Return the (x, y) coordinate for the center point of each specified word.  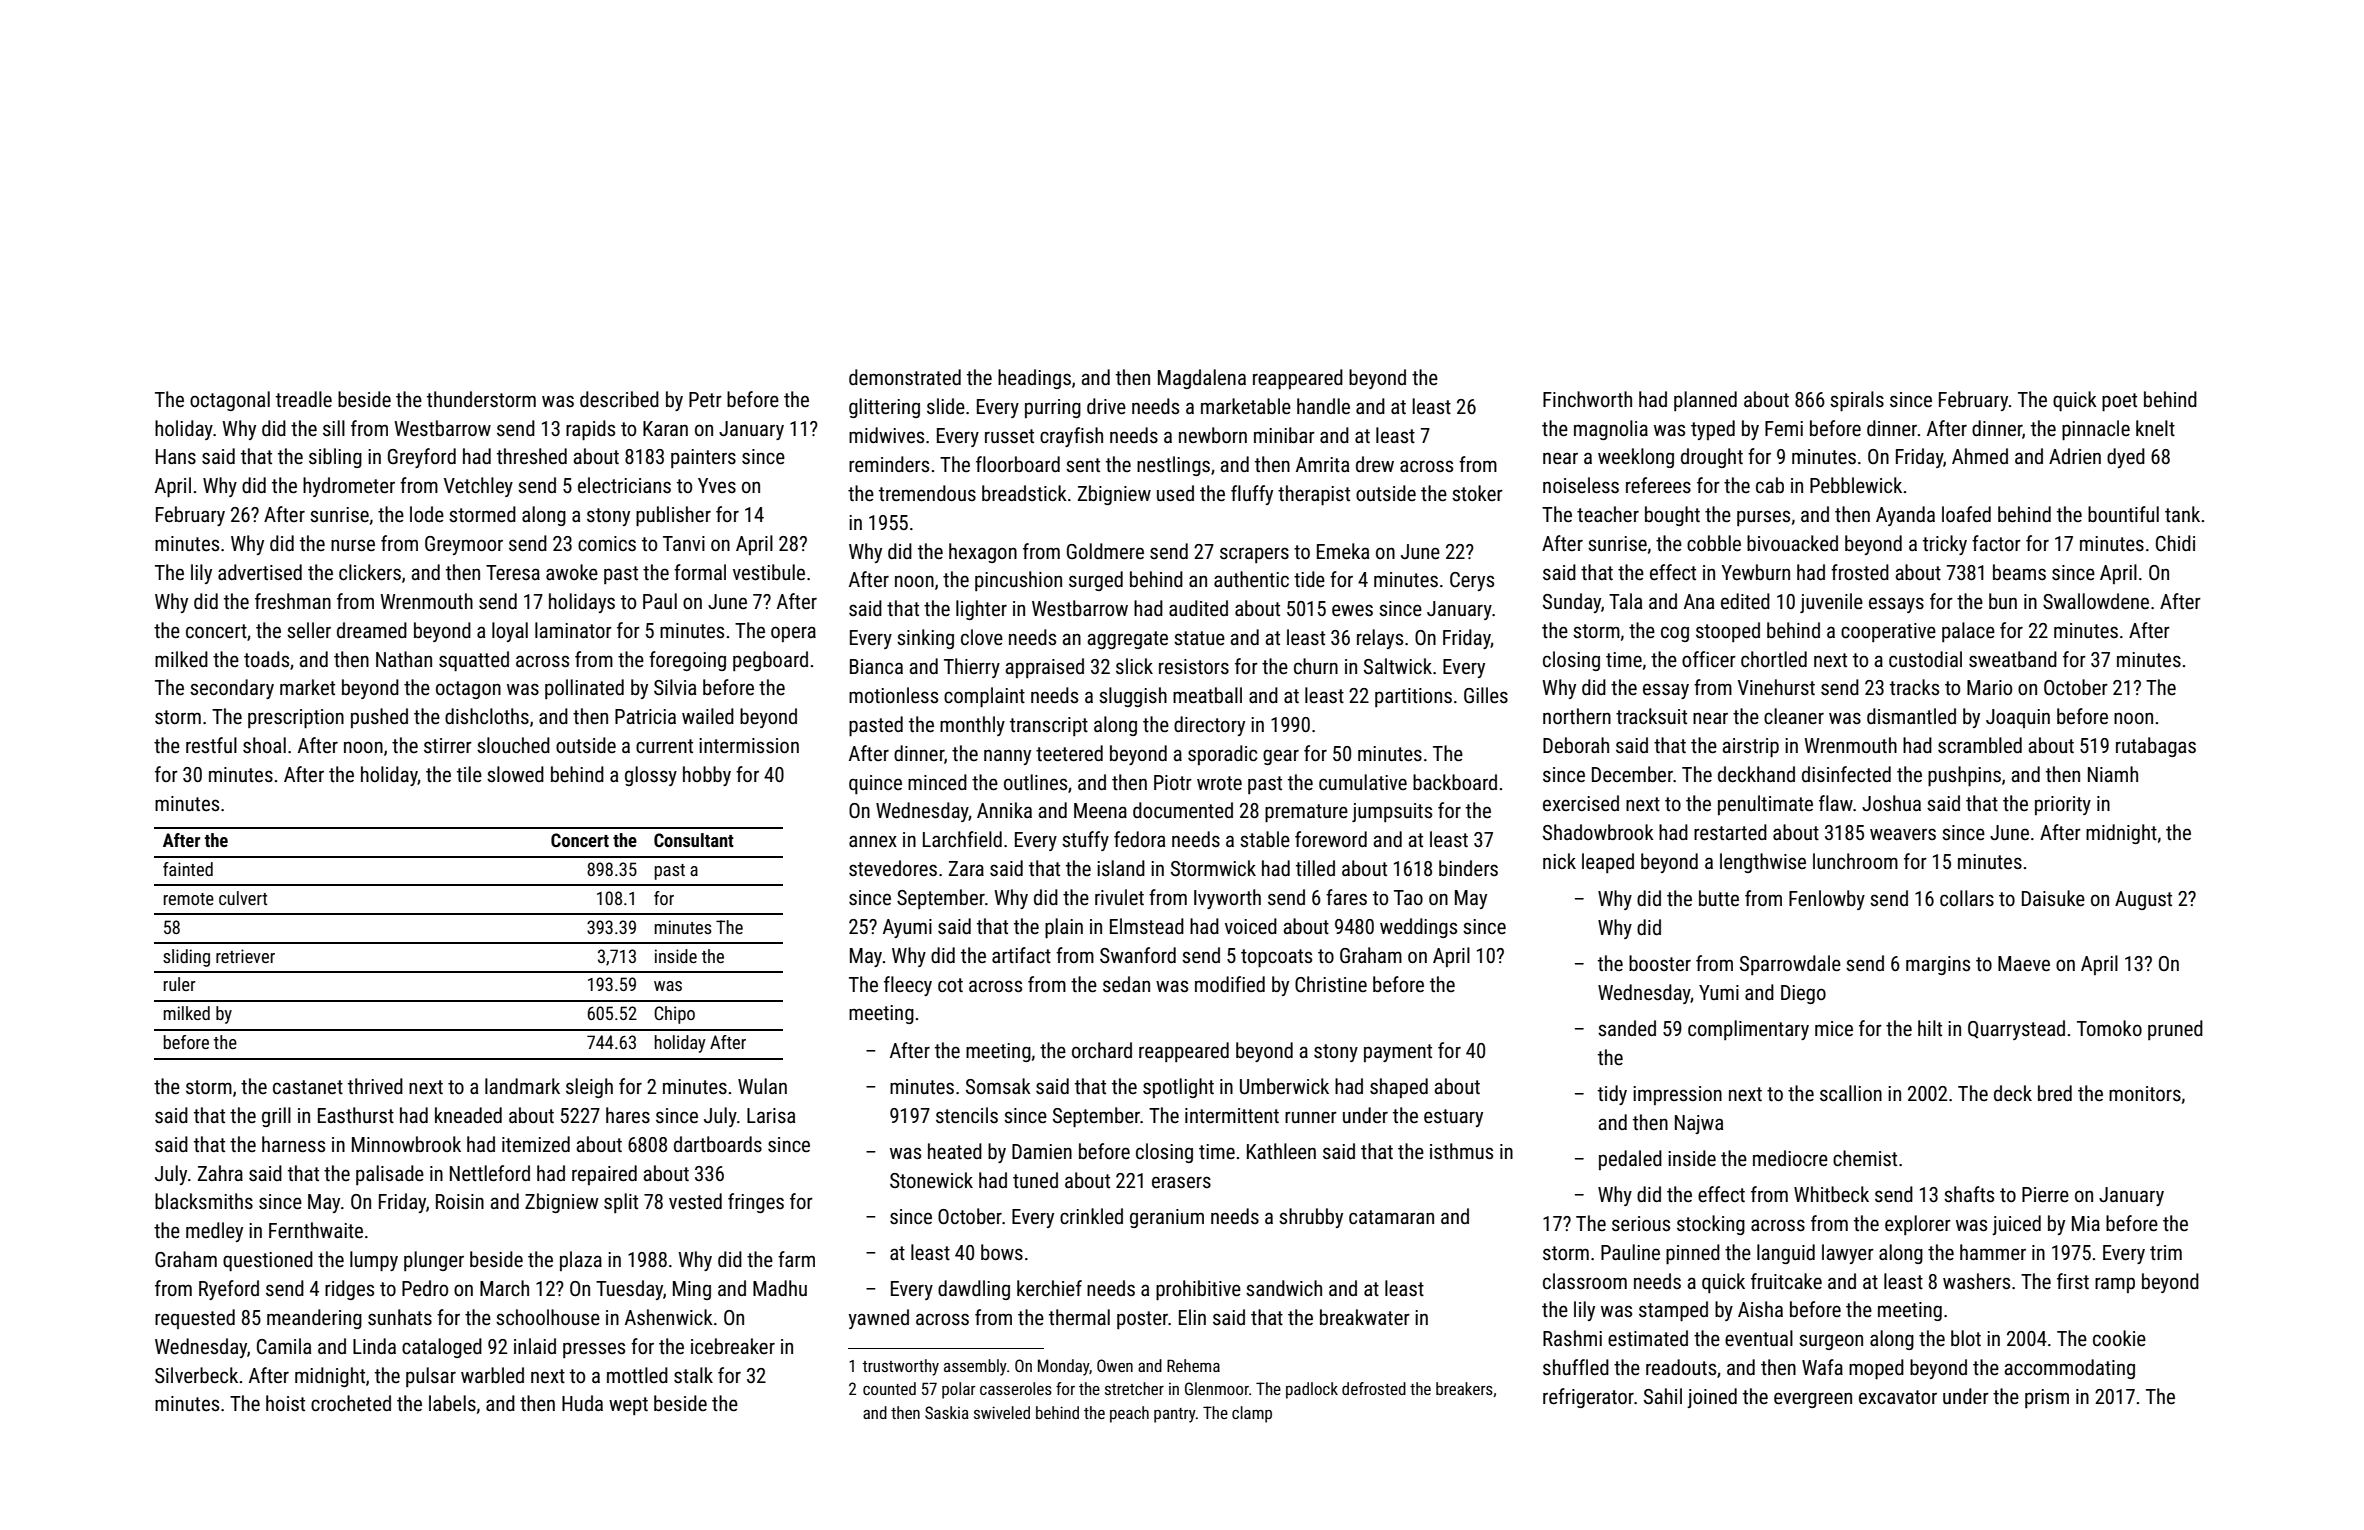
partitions (1413, 697)
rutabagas (2156, 747)
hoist (285, 1403)
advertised (260, 572)
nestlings (1173, 466)
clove (982, 637)
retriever (245, 956)
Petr (705, 400)
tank (2182, 514)
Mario (1989, 687)
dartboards (718, 1144)
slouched (513, 745)
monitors (2145, 1094)
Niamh (2113, 774)
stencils (967, 1115)
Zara (966, 868)
